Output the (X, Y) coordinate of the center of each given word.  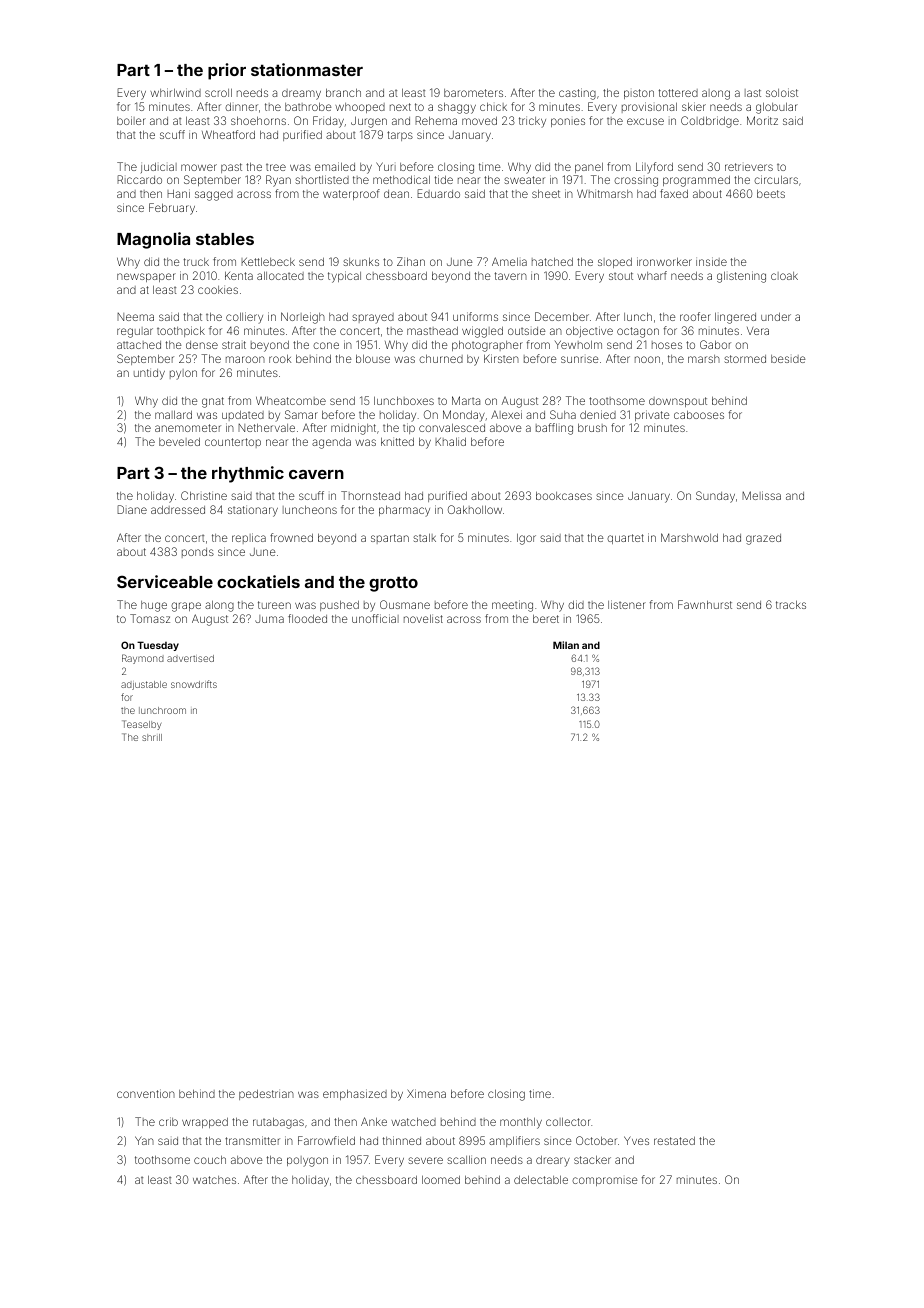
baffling (554, 429)
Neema (135, 317)
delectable (541, 1179)
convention (146, 1093)
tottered (678, 93)
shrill (152, 737)
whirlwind (175, 92)
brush (592, 427)
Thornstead (370, 495)
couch (210, 1159)
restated (674, 1141)
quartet (625, 539)
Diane (132, 509)
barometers (473, 93)
